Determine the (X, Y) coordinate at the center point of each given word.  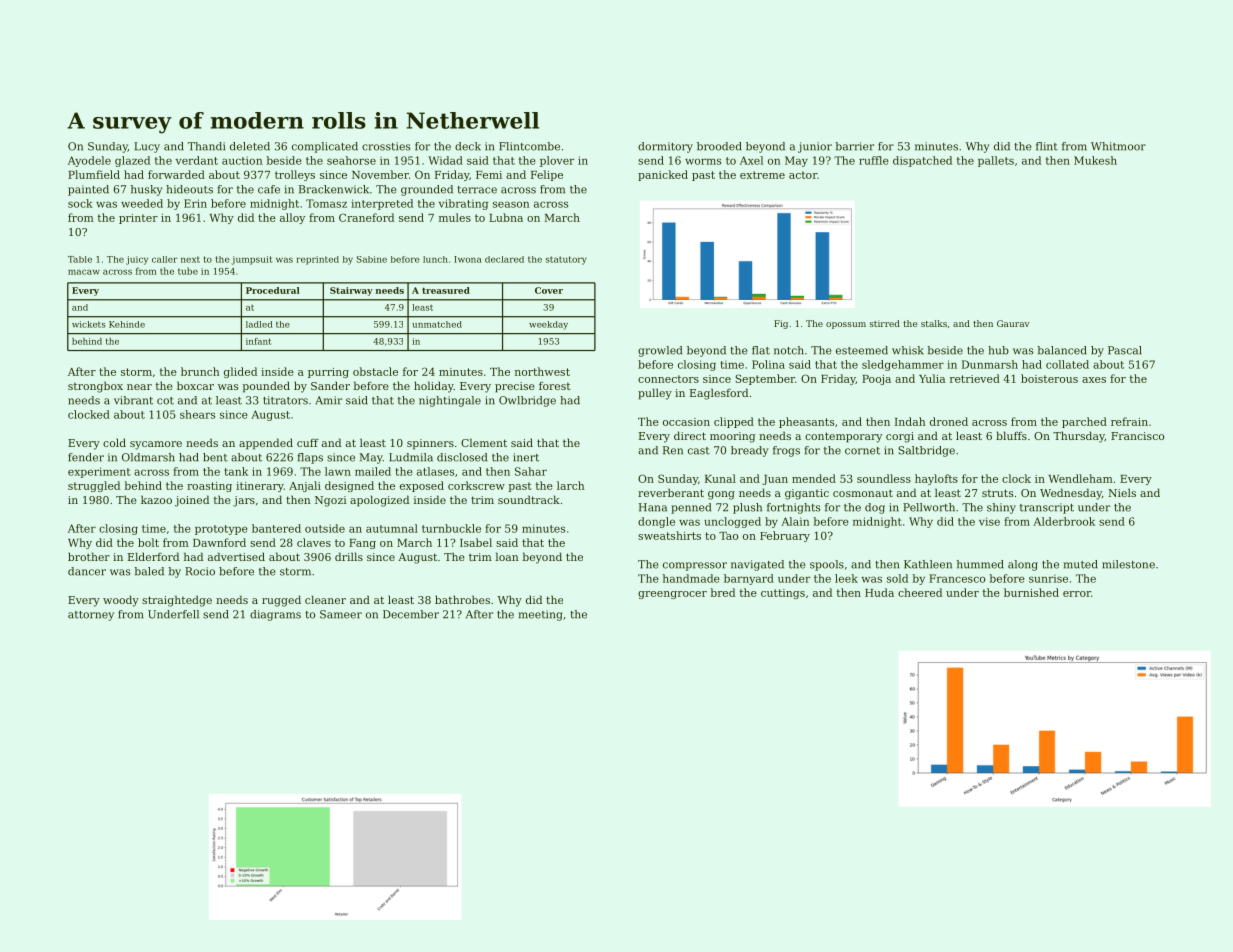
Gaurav (1013, 323)
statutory (566, 260)
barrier (855, 146)
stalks (934, 323)
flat (761, 350)
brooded (719, 146)
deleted (250, 146)
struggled (94, 486)
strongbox (95, 387)
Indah (910, 421)
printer (138, 219)
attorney (91, 616)
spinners (430, 444)
